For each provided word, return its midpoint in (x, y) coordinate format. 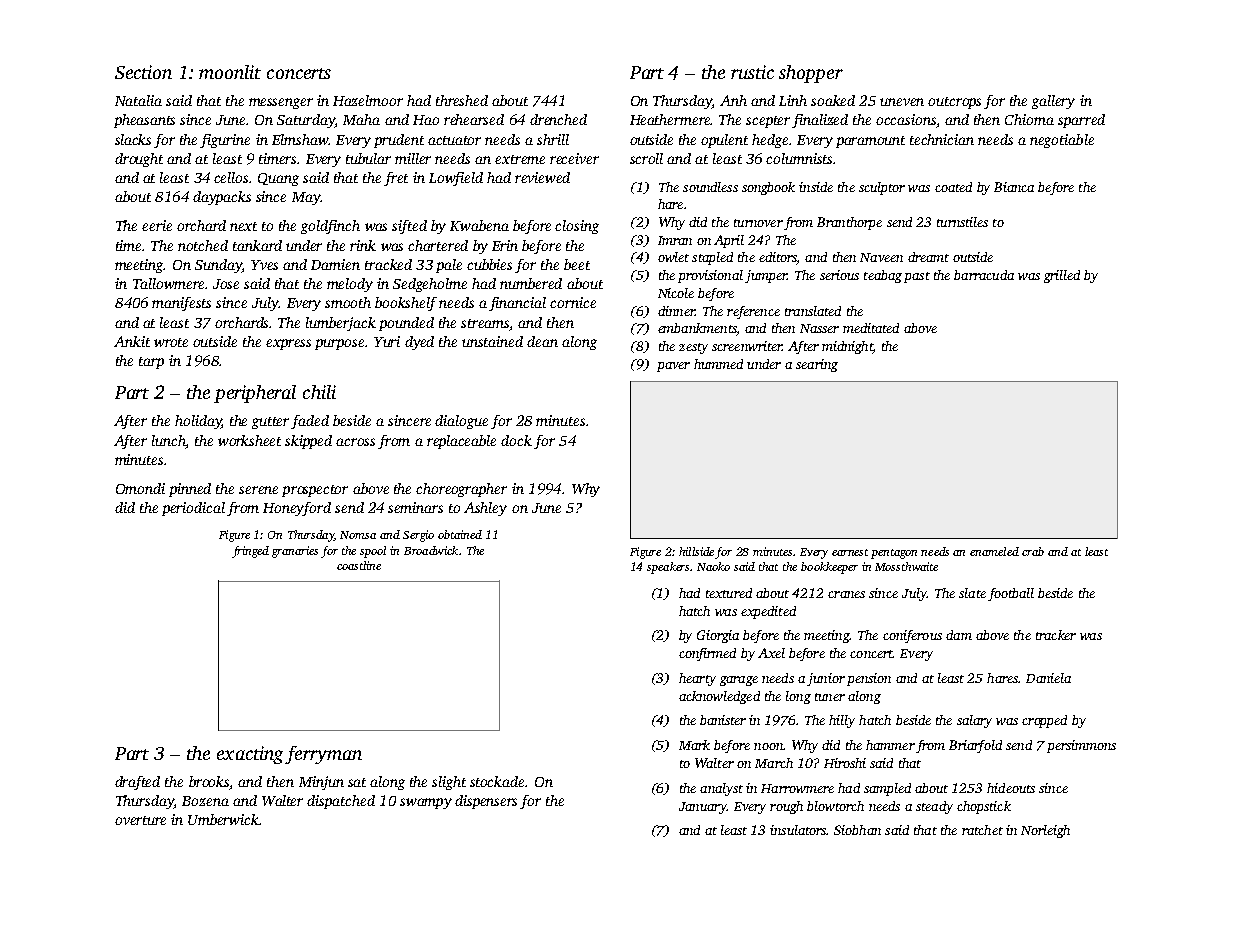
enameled (994, 551)
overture (140, 820)
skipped (308, 442)
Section (143, 72)
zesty (693, 348)
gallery (1053, 102)
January (703, 808)
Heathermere (670, 119)
